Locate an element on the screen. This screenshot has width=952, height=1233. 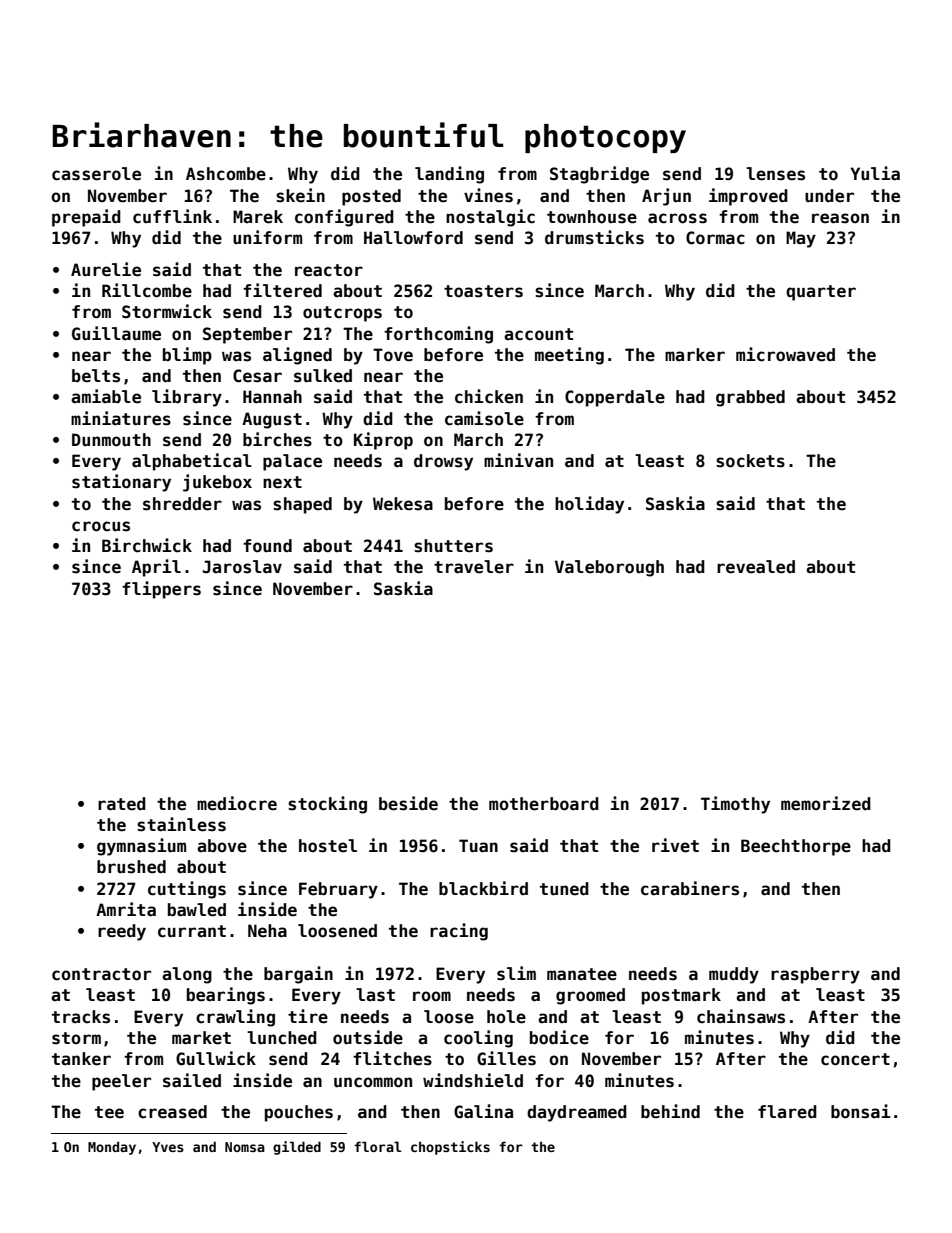
market is located at coordinates (201, 1038).
